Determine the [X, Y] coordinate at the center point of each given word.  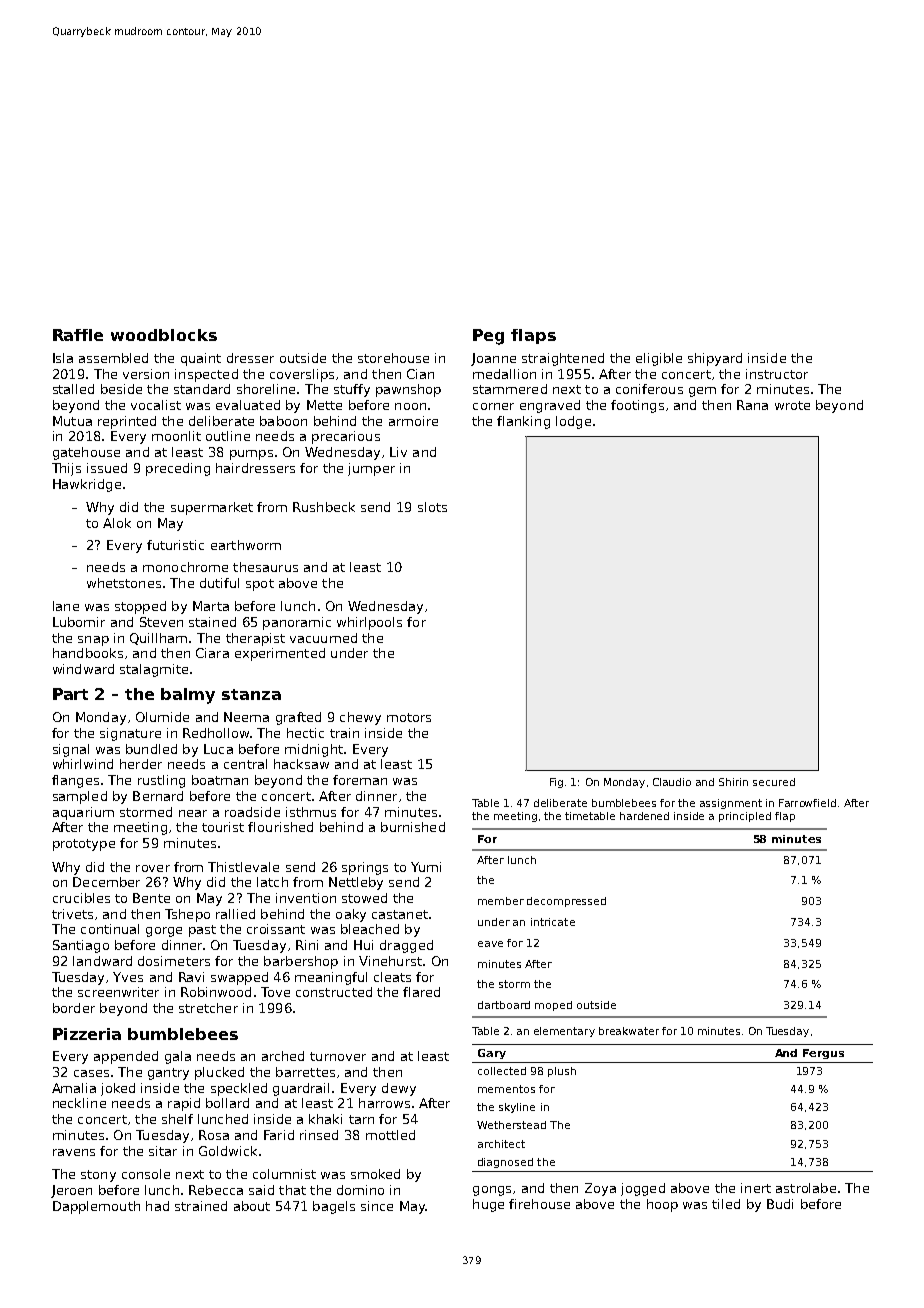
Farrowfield [807, 803]
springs [365, 868]
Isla [63, 358]
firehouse [539, 1204]
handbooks [88, 653]
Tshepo [187, 915]
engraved [550, 406]
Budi [780, 1204]
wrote [792, 405]
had [157, 1206]
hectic [305, 733]
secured [774, 782]
